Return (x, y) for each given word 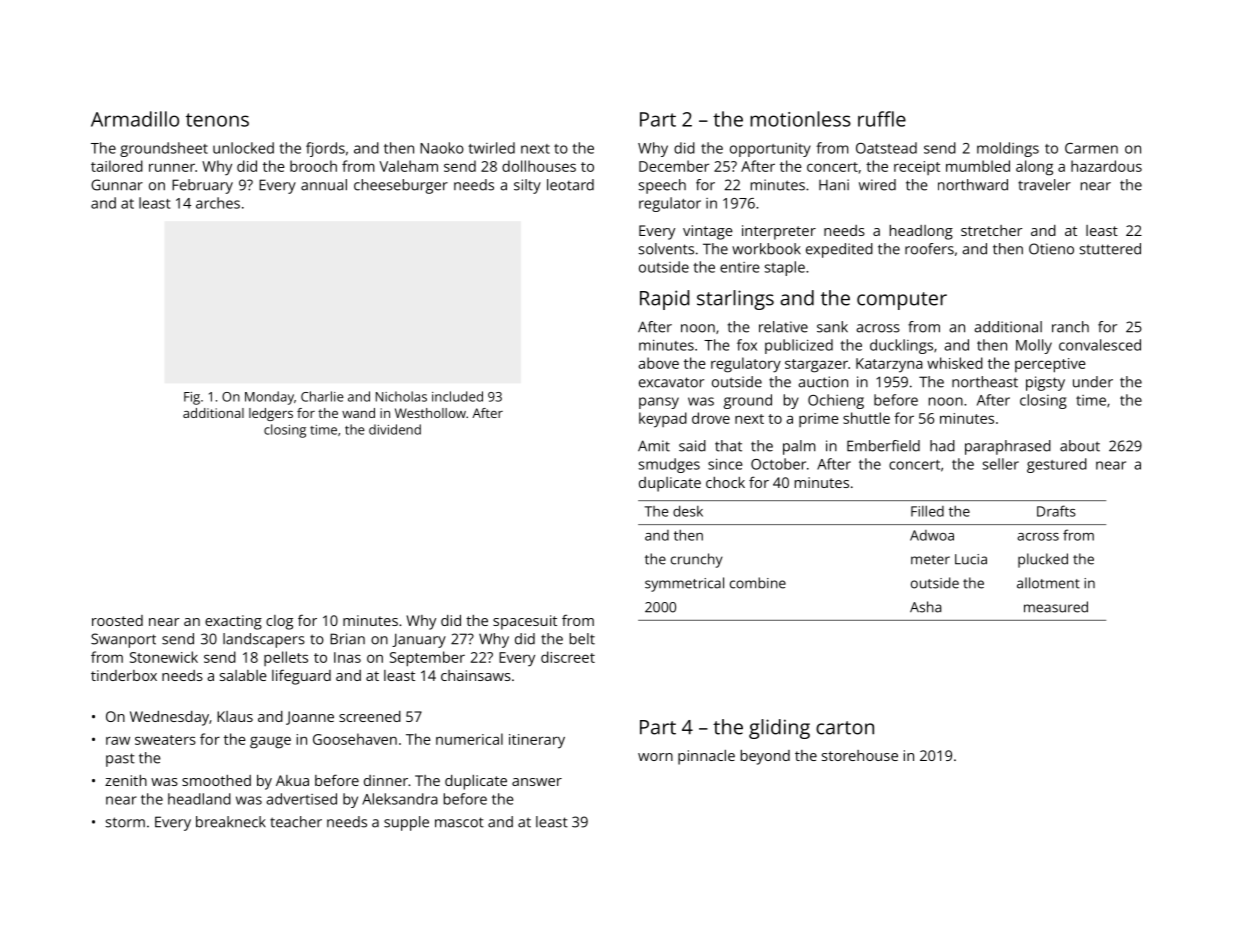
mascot (459, 822)
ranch (1070, 327)
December (674, 166)
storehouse (860, 755)
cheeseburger (401, 186)
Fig (192, 398)
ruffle (882, 119)
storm (125, 822)
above (658, 363)
